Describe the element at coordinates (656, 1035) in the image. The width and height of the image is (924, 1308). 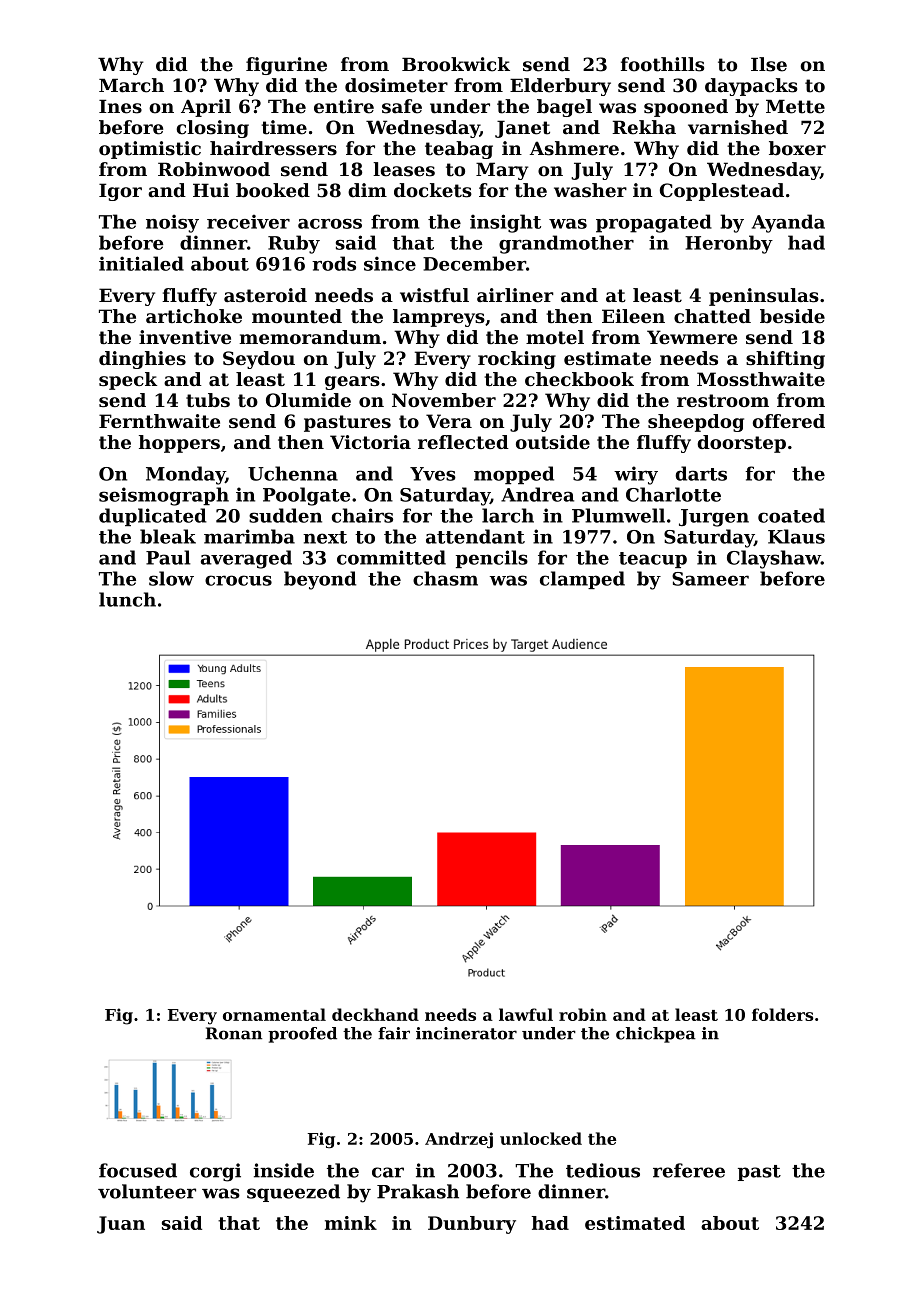
I see `chickpea` at that location.
